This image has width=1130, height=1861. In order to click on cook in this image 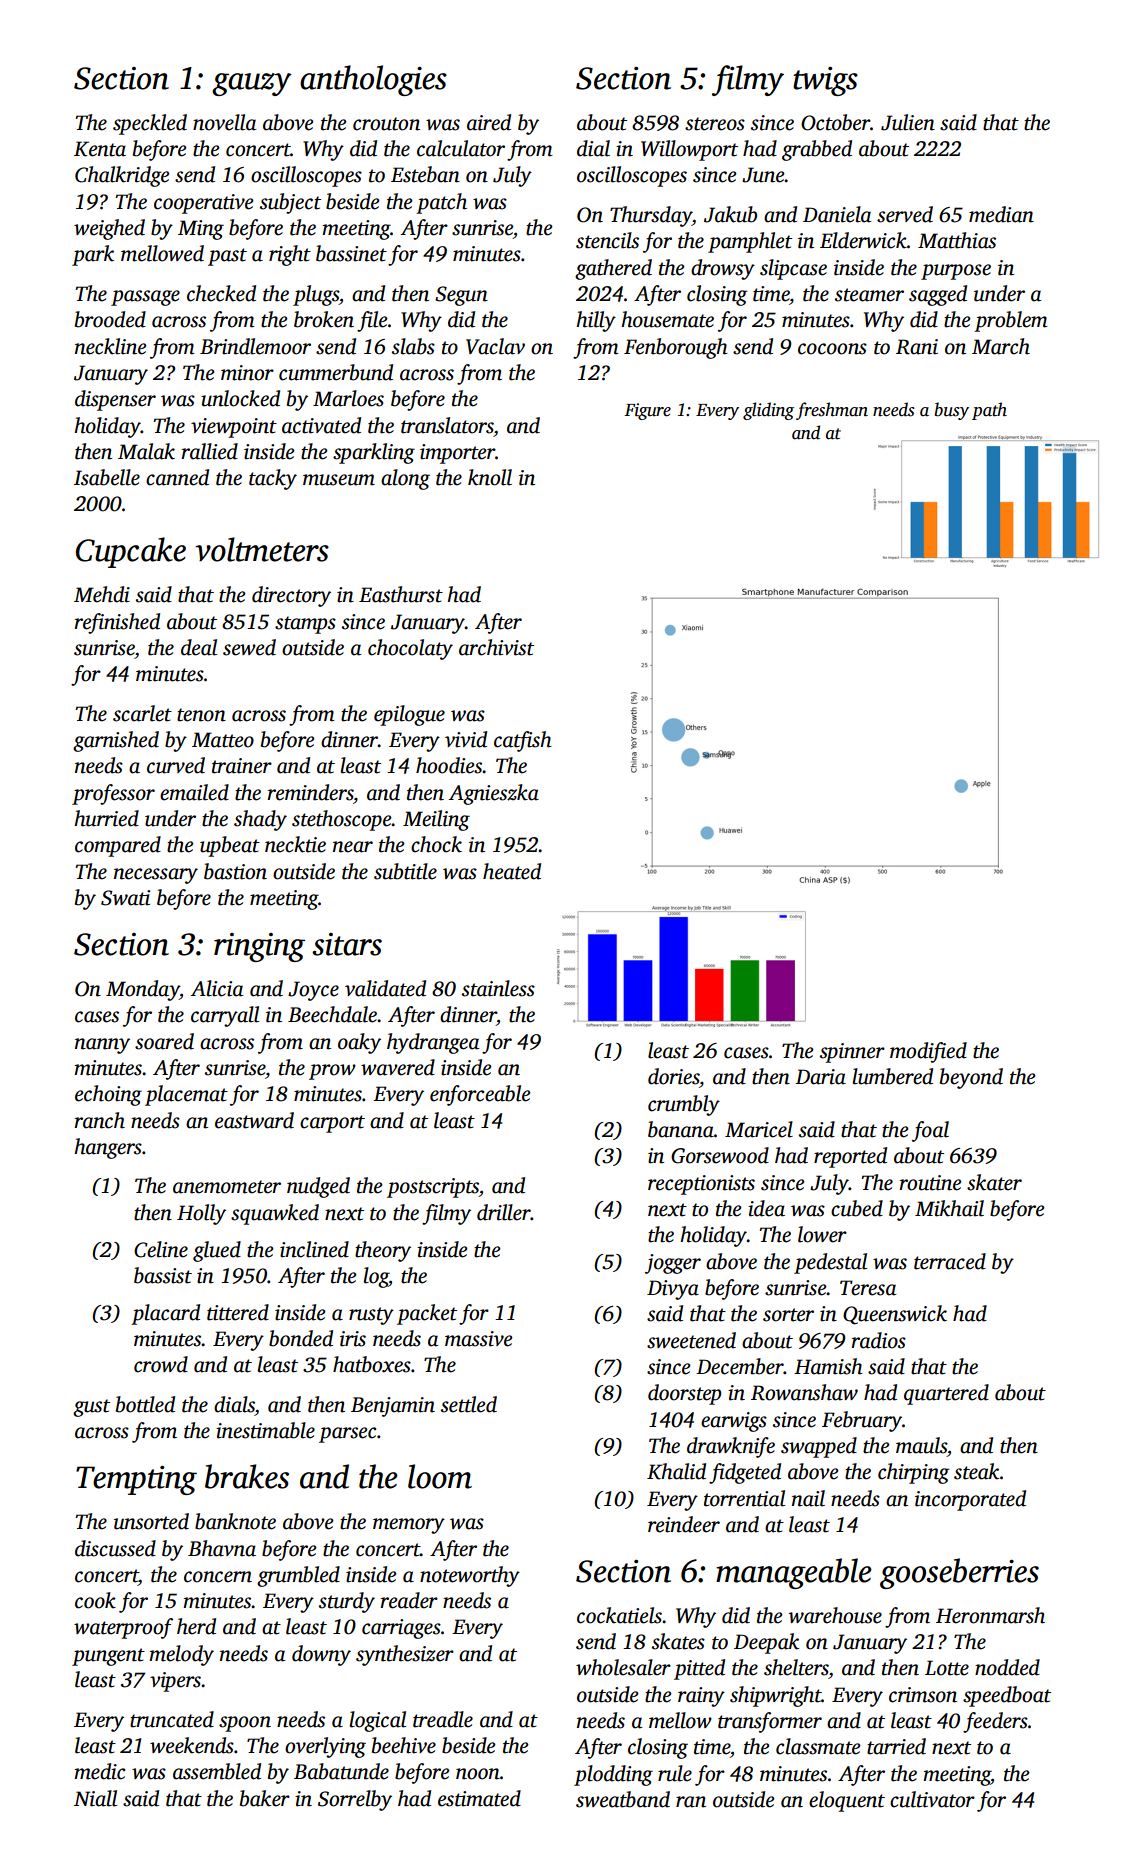, I will do `click(95, 1600)`.
